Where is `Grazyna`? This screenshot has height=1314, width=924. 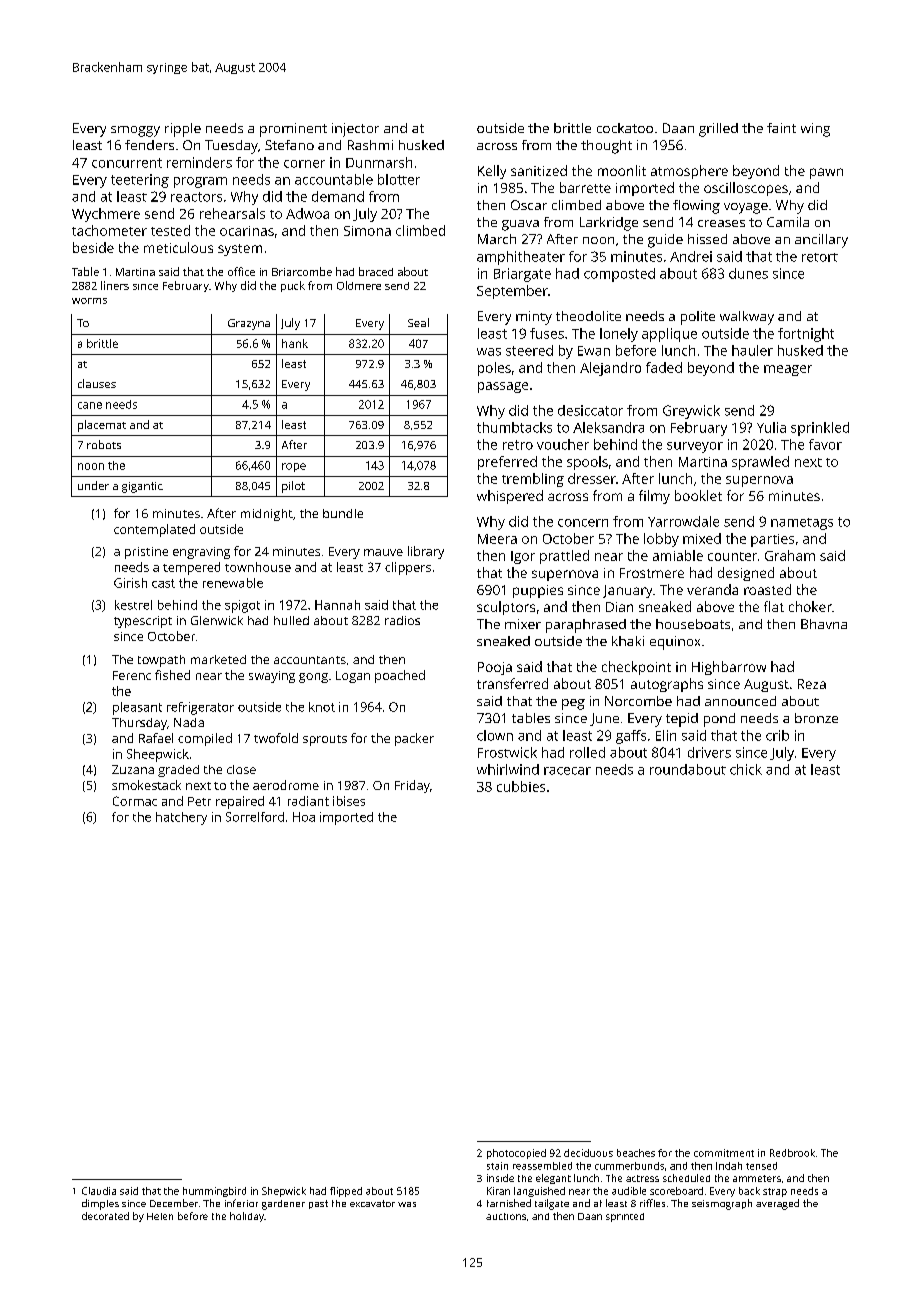 Grazyna is located at coordinates (249, 324).
